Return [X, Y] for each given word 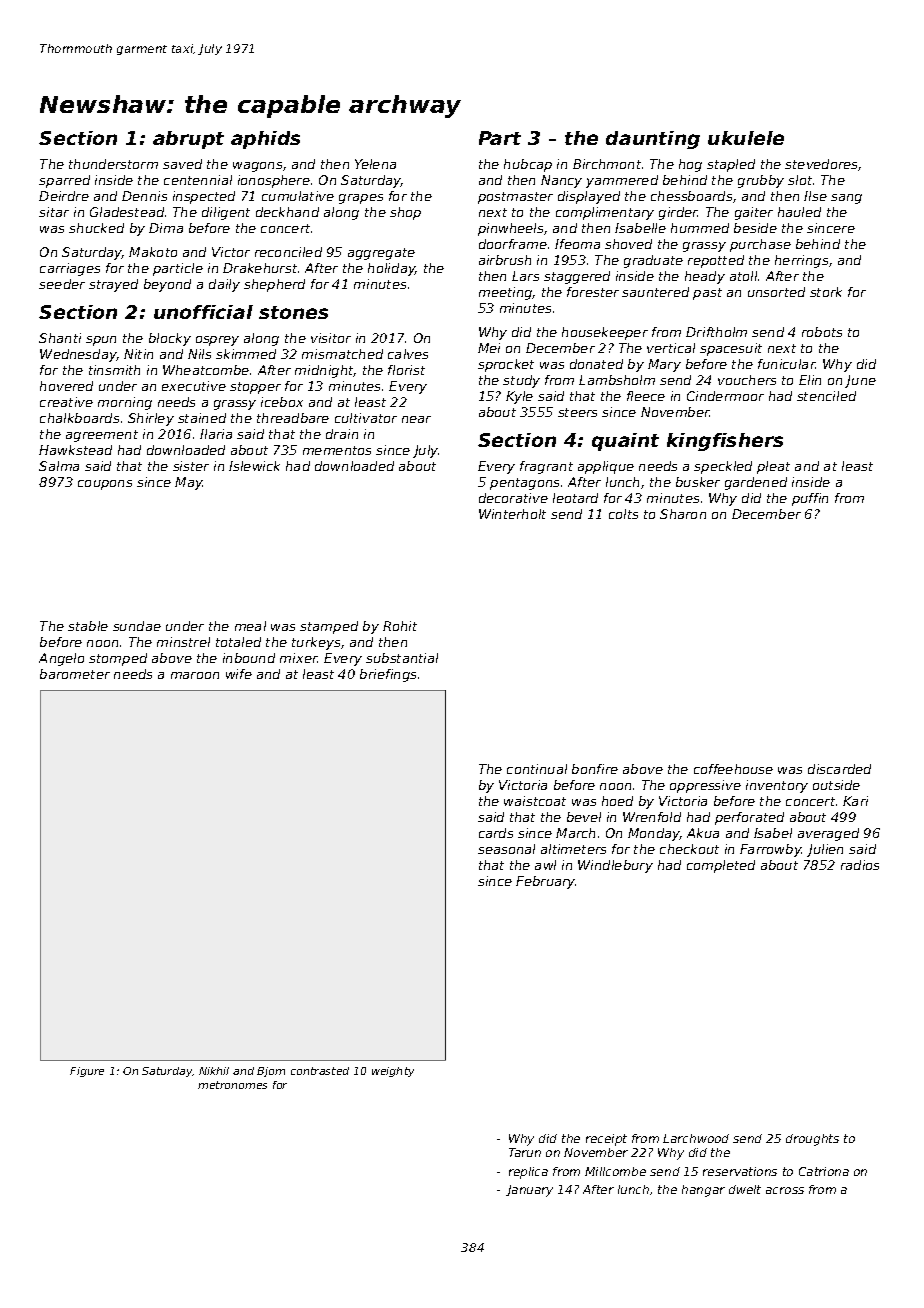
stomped [118, 659]
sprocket [506, 365]
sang [846, 199]
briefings [388, 675]
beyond [167, 285]
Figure [87, 1072]
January [529, 1191]
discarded [839, 769]
